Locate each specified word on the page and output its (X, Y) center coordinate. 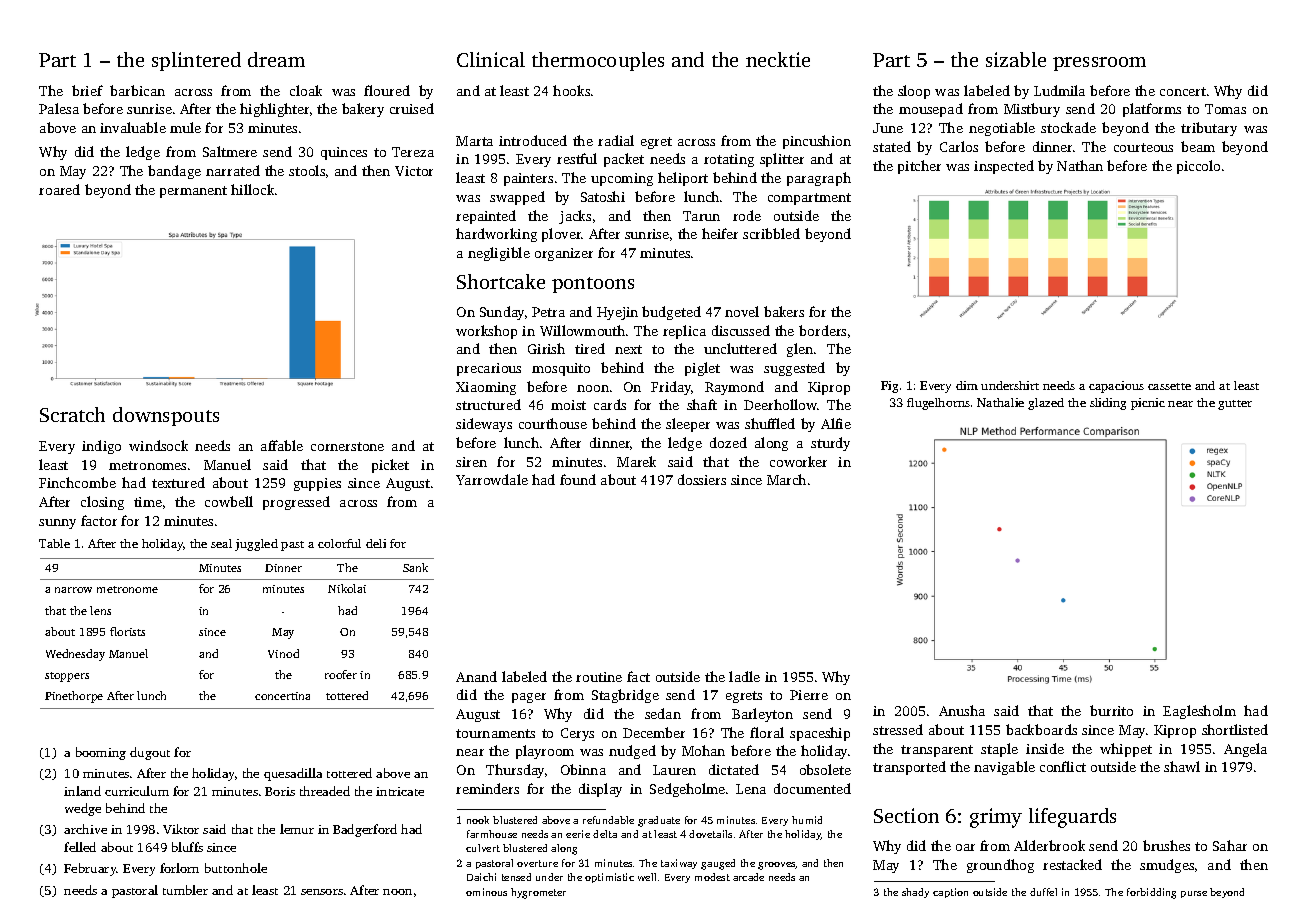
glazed (1046, 404)
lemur (297, 829)
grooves (777, 866)
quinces (344, 153)
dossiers (702, 479)
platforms (1152, 110)
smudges (1167, 866)
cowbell (229, 501)
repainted (486, 217)
